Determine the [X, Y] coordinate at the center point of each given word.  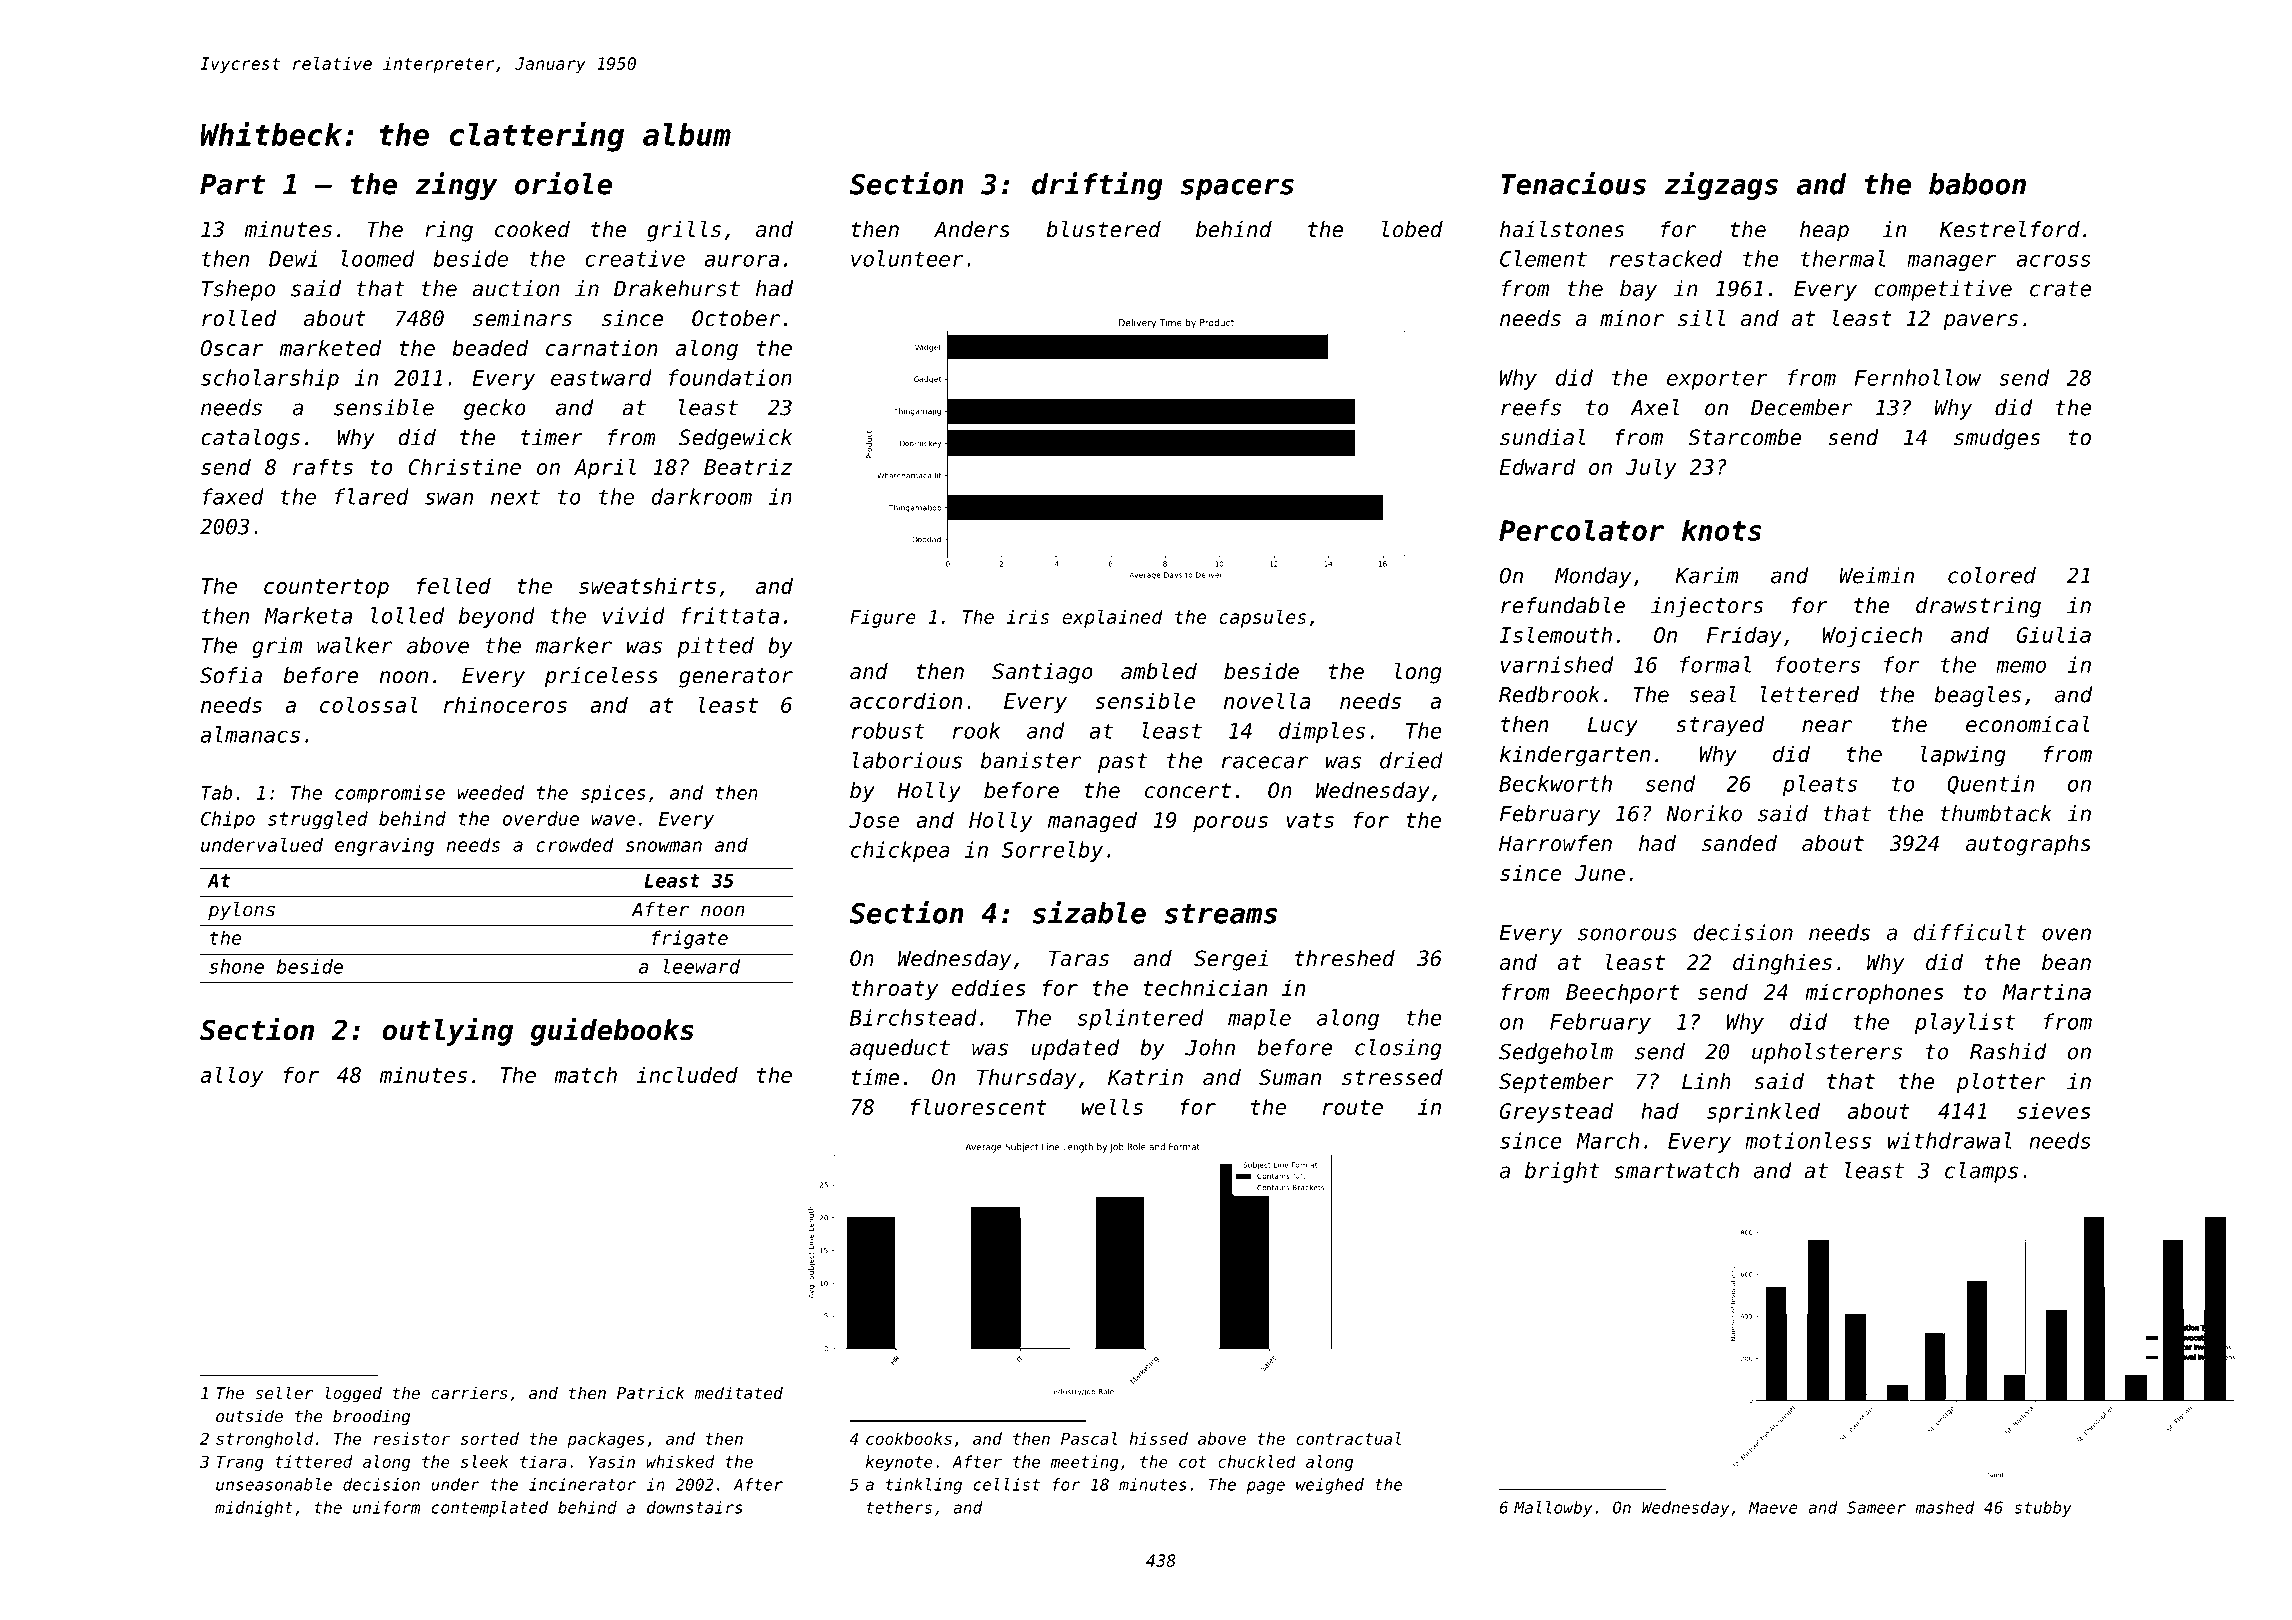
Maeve [1773, 1507]
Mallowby [1553, 1509]
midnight [254, 1509]
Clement [1543, 258]
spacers [1237, 189]
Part [232, 184]
